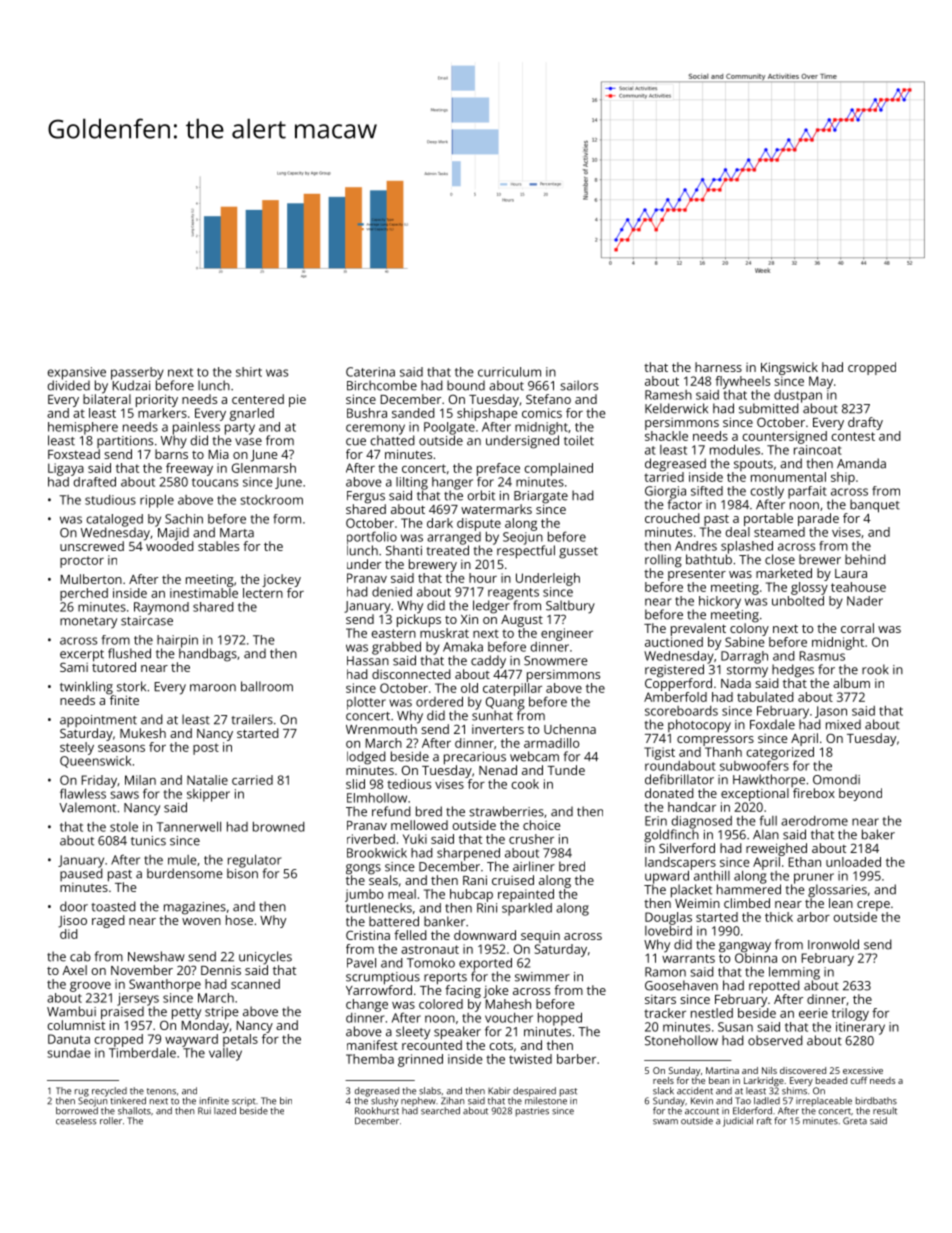 The height and width of the screenshot is (1233, 952). I want to click on lazed, so click(225, 1111).
